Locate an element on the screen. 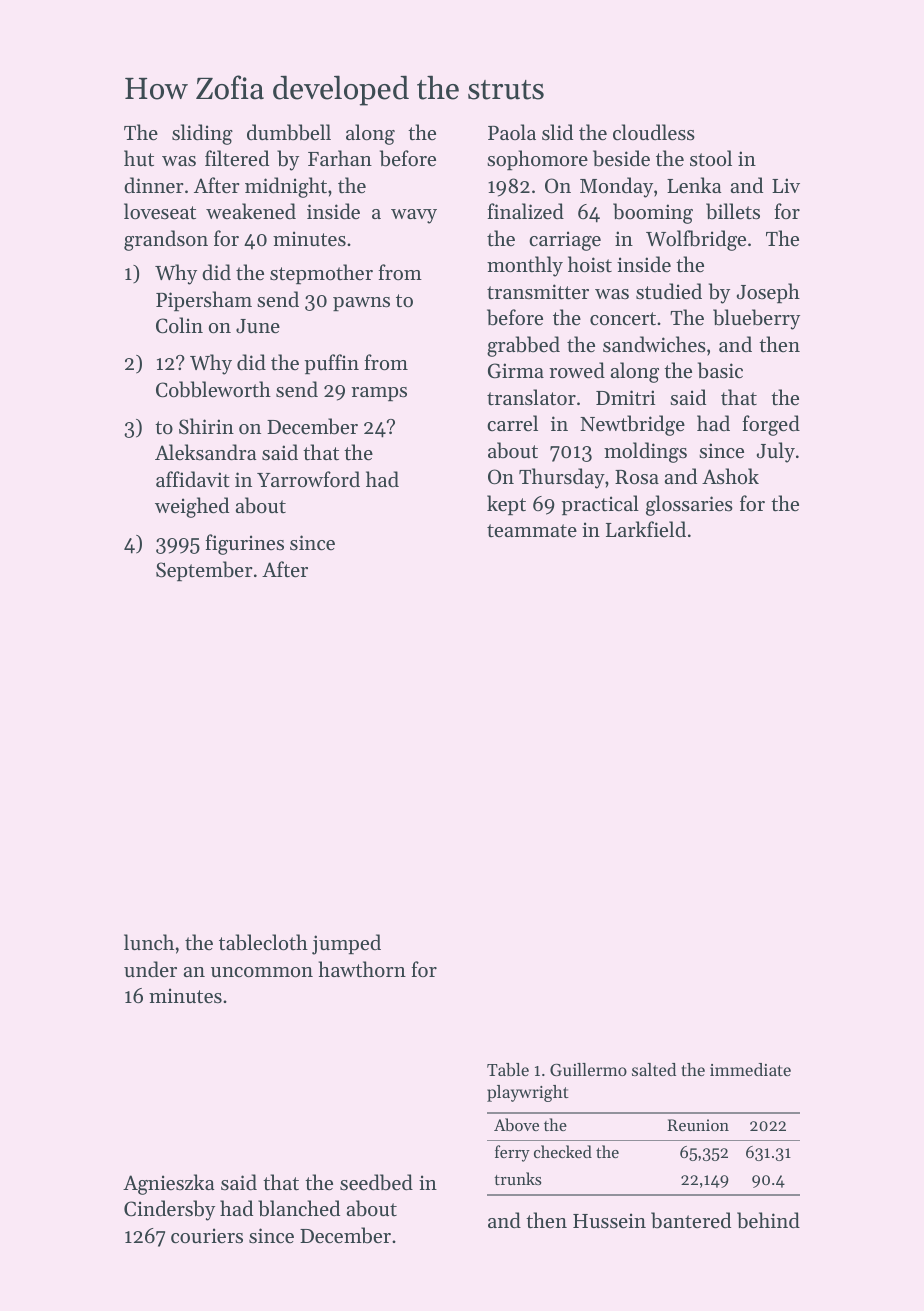 The width and height of the screenshot is (924, 1311). basic is located at coordinates (720, 370).
